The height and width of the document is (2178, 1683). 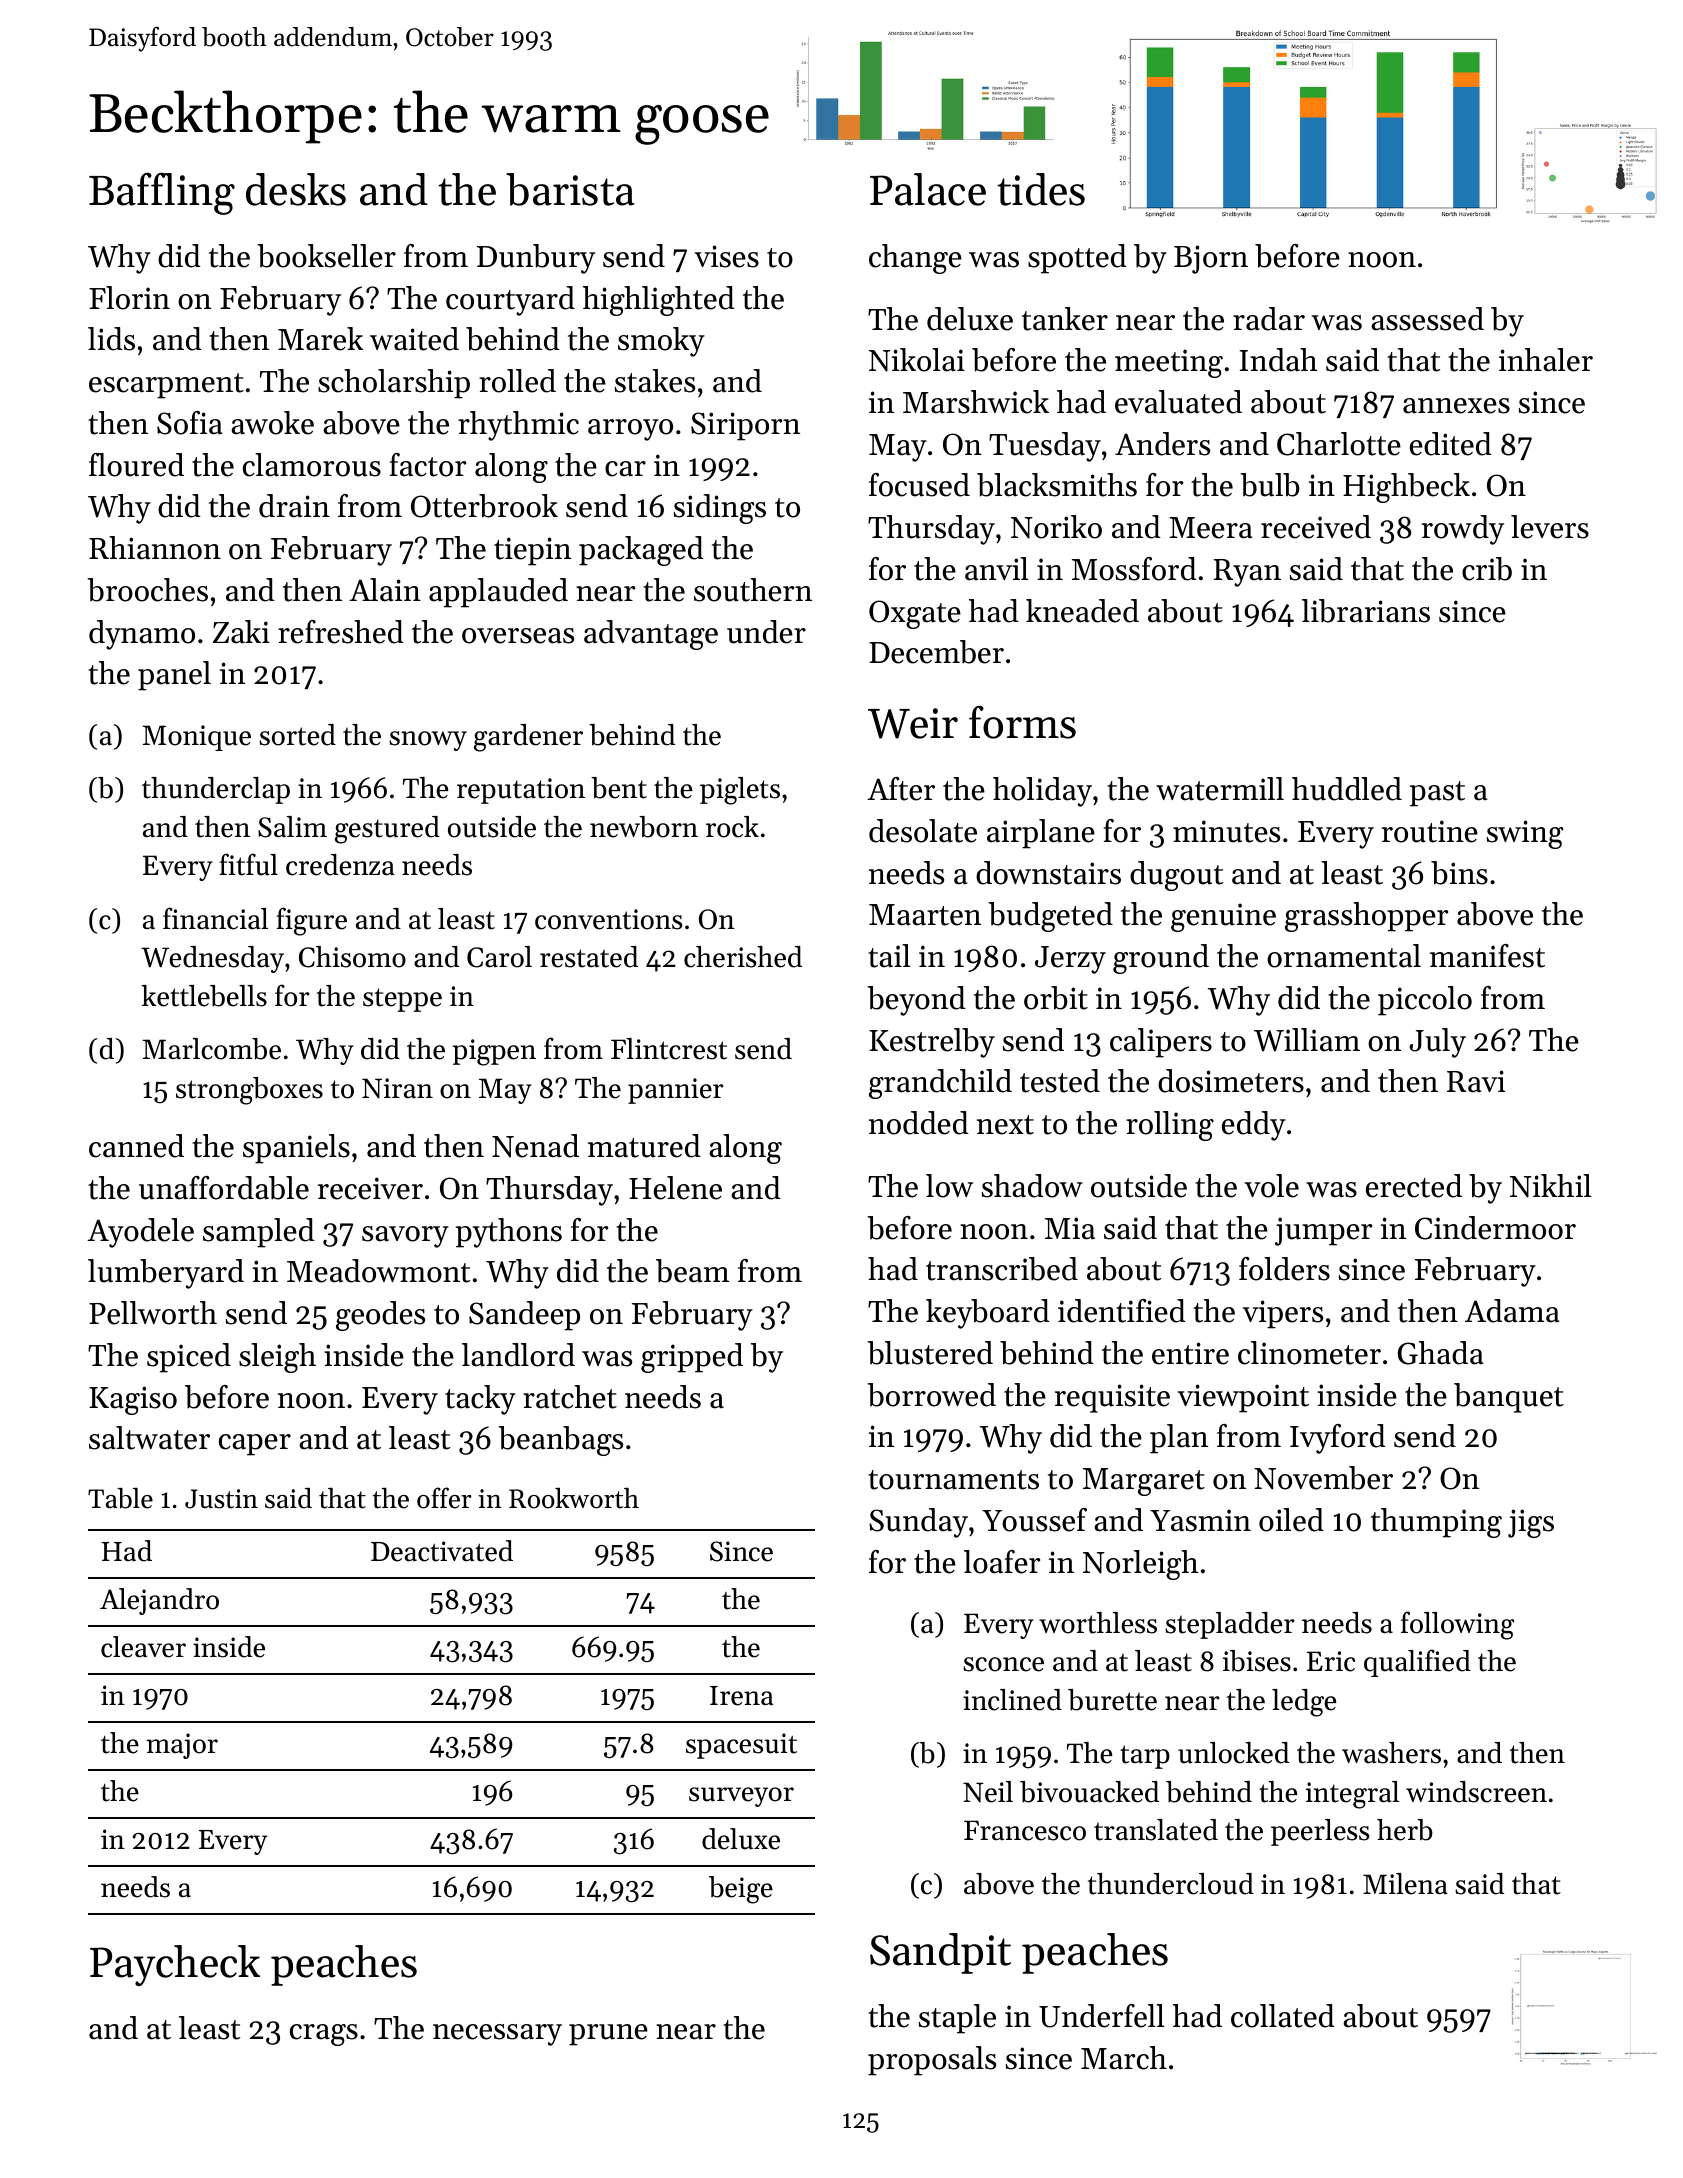 What do you see at coordinates (1546, 360) in the document?
I see `inhaler` at bounding box center [1546, 360].
